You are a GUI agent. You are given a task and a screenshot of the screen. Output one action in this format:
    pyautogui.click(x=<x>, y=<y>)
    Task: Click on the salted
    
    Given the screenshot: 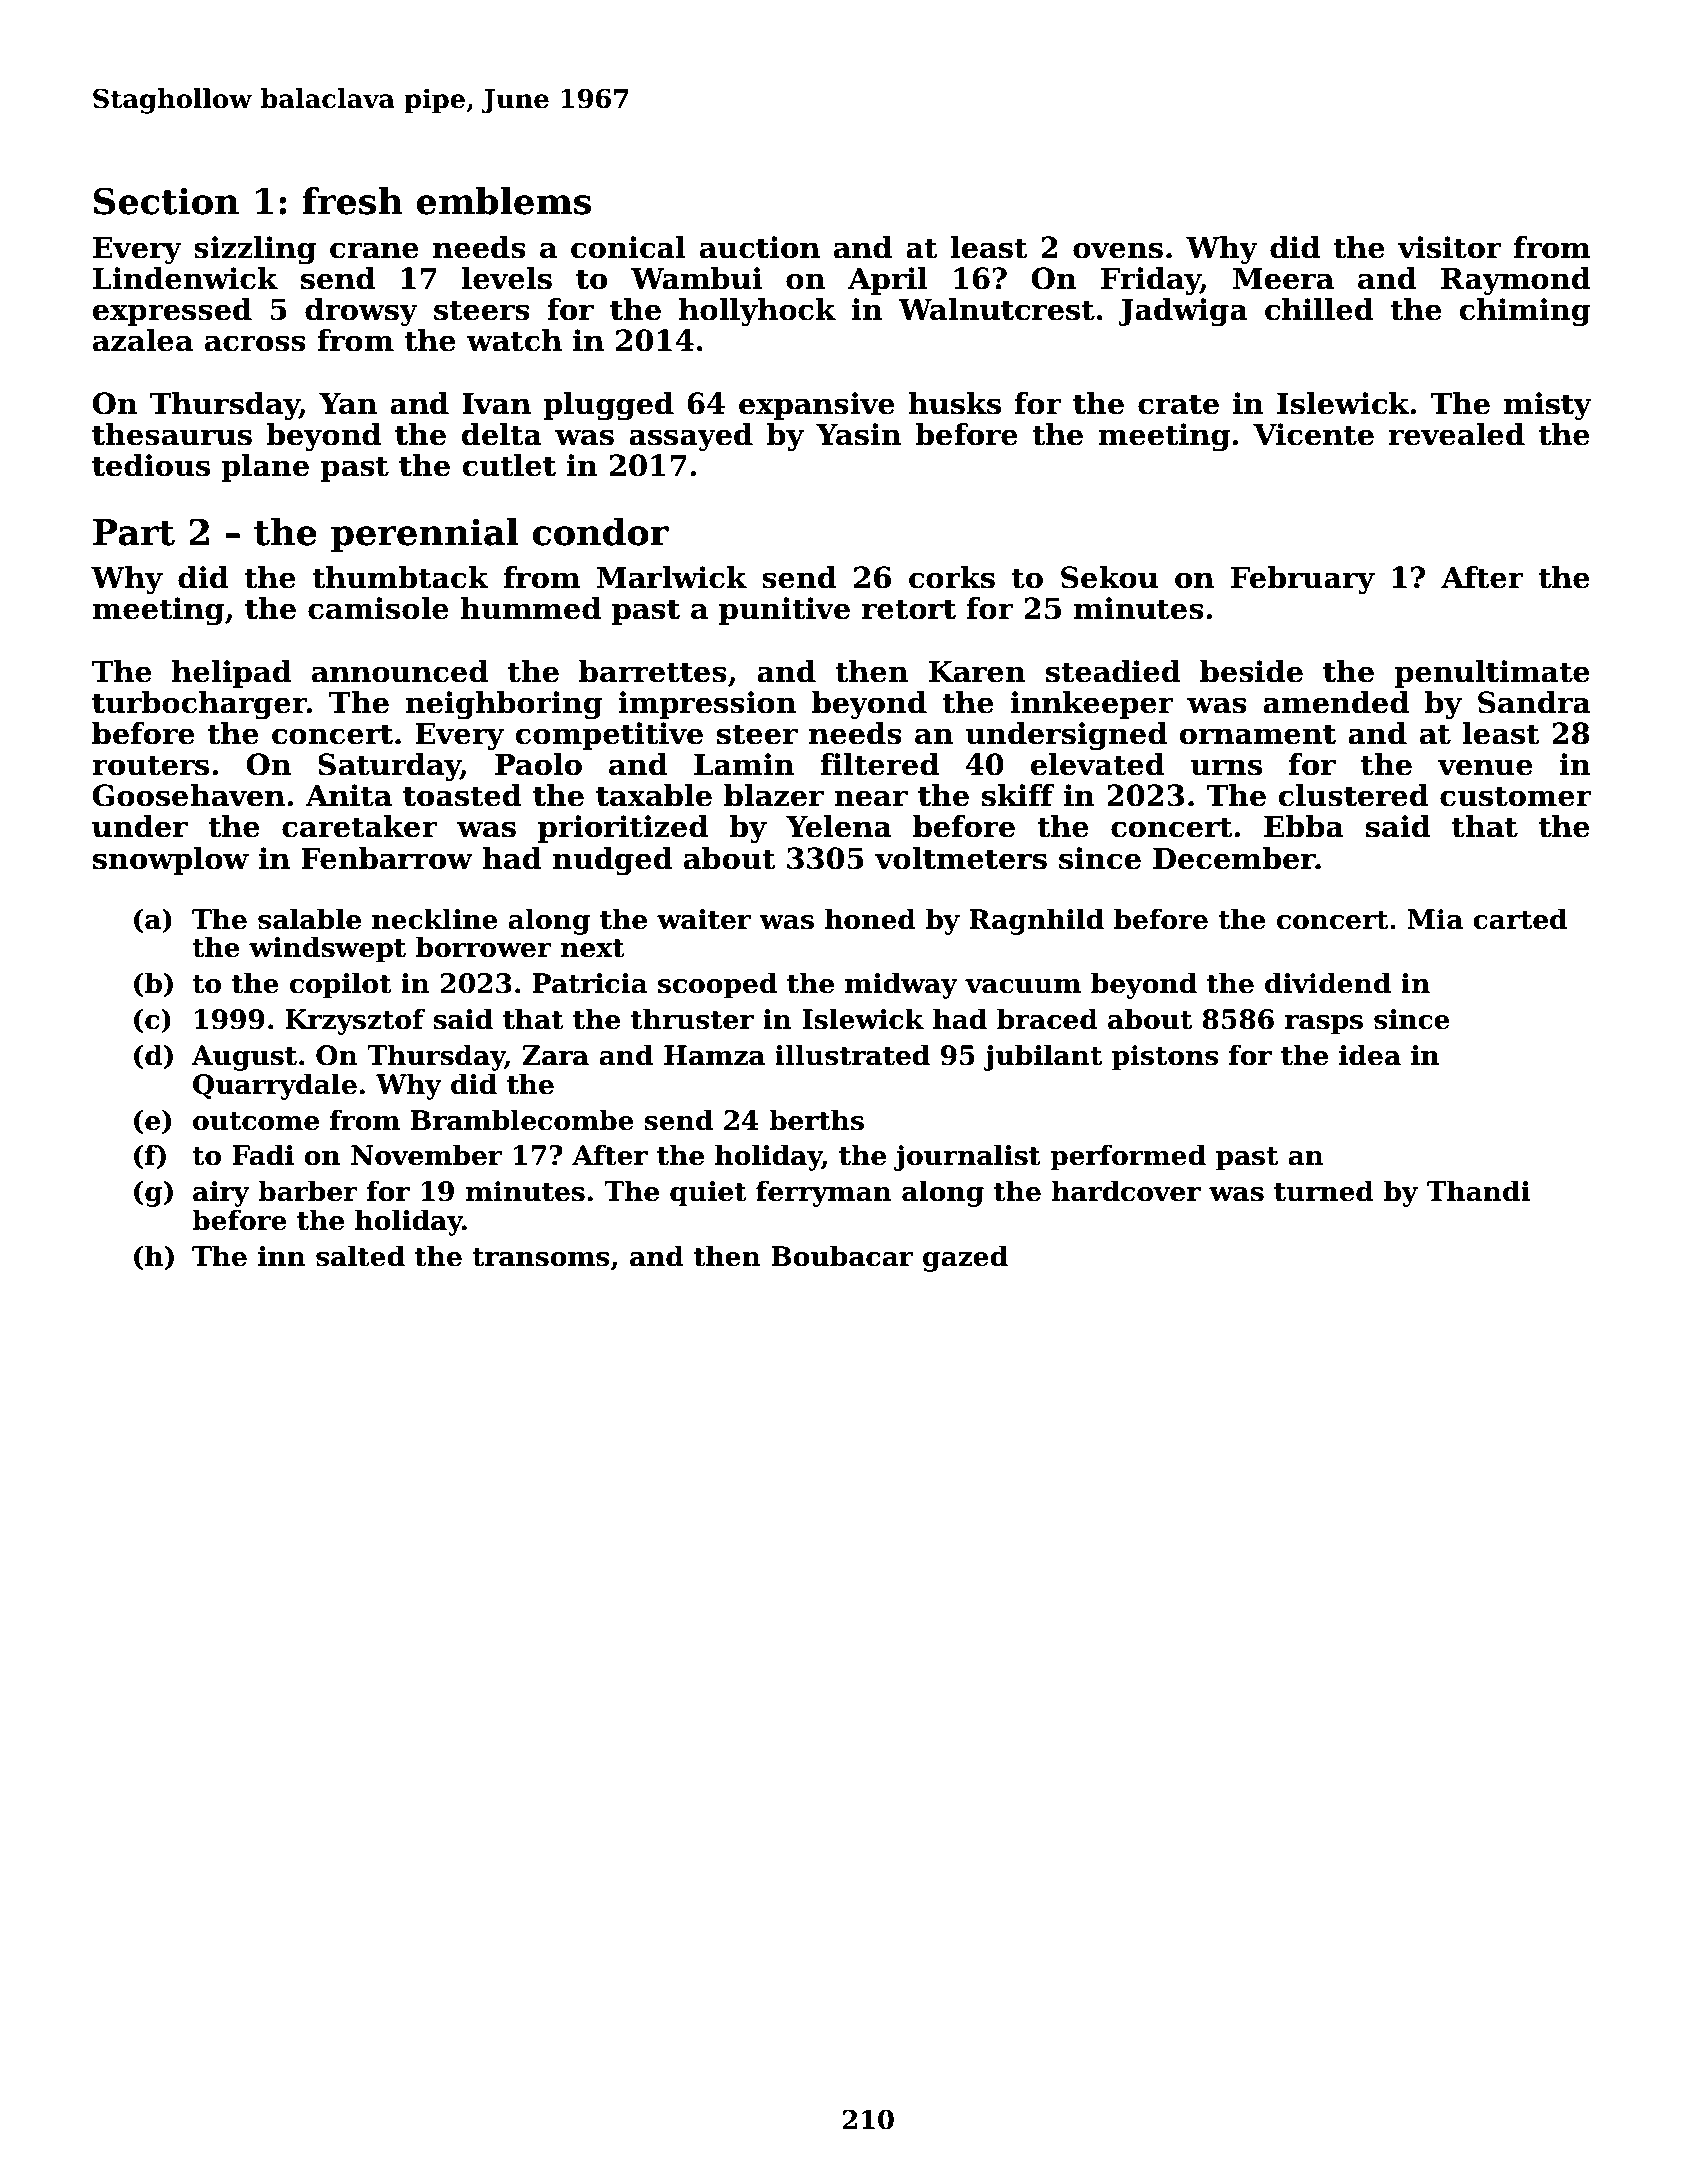 What is the action you would take?
    pyautogui.click(x=360, y=1256)
